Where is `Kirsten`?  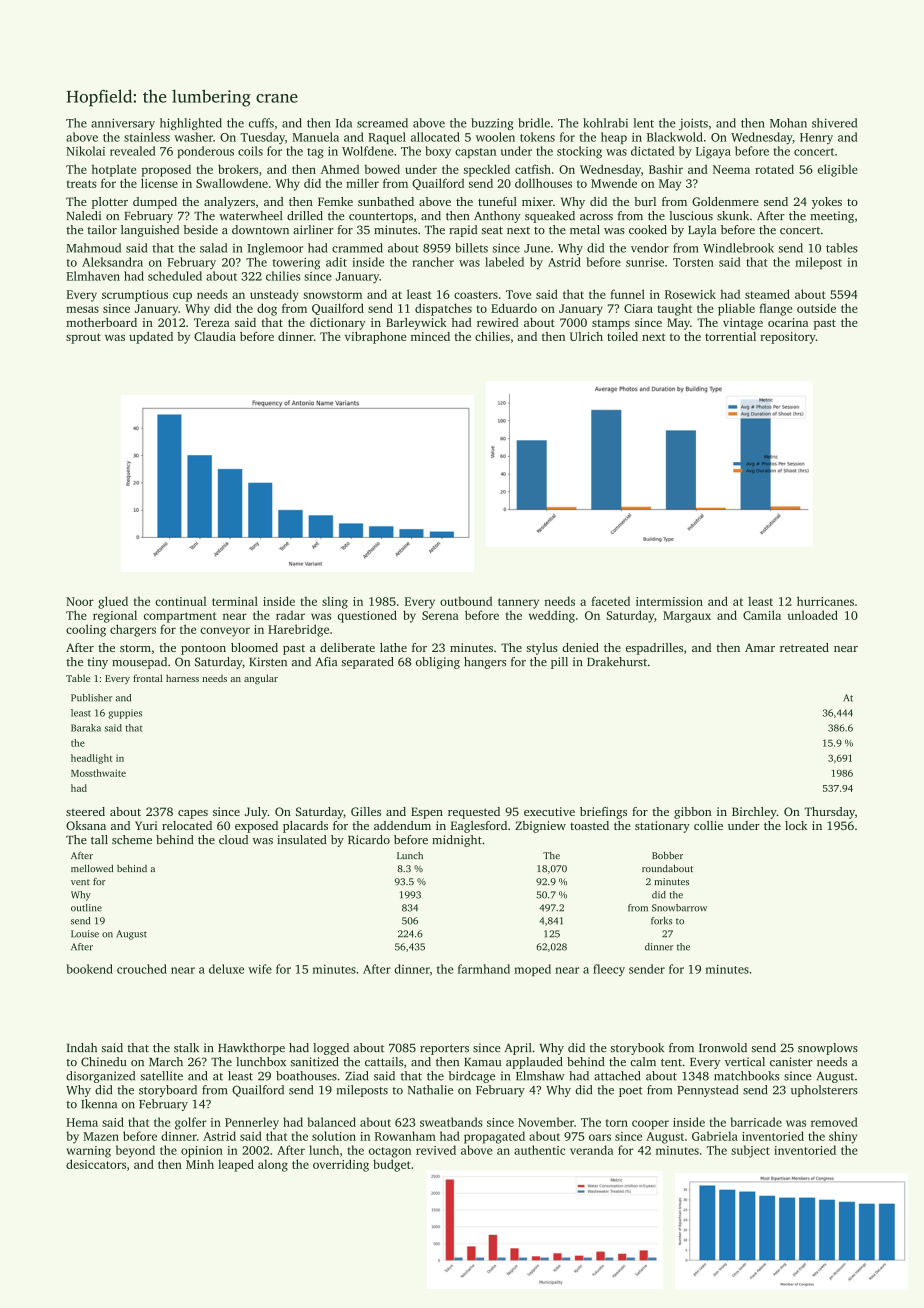
Kirsten is located at coordinates (268, 661).
